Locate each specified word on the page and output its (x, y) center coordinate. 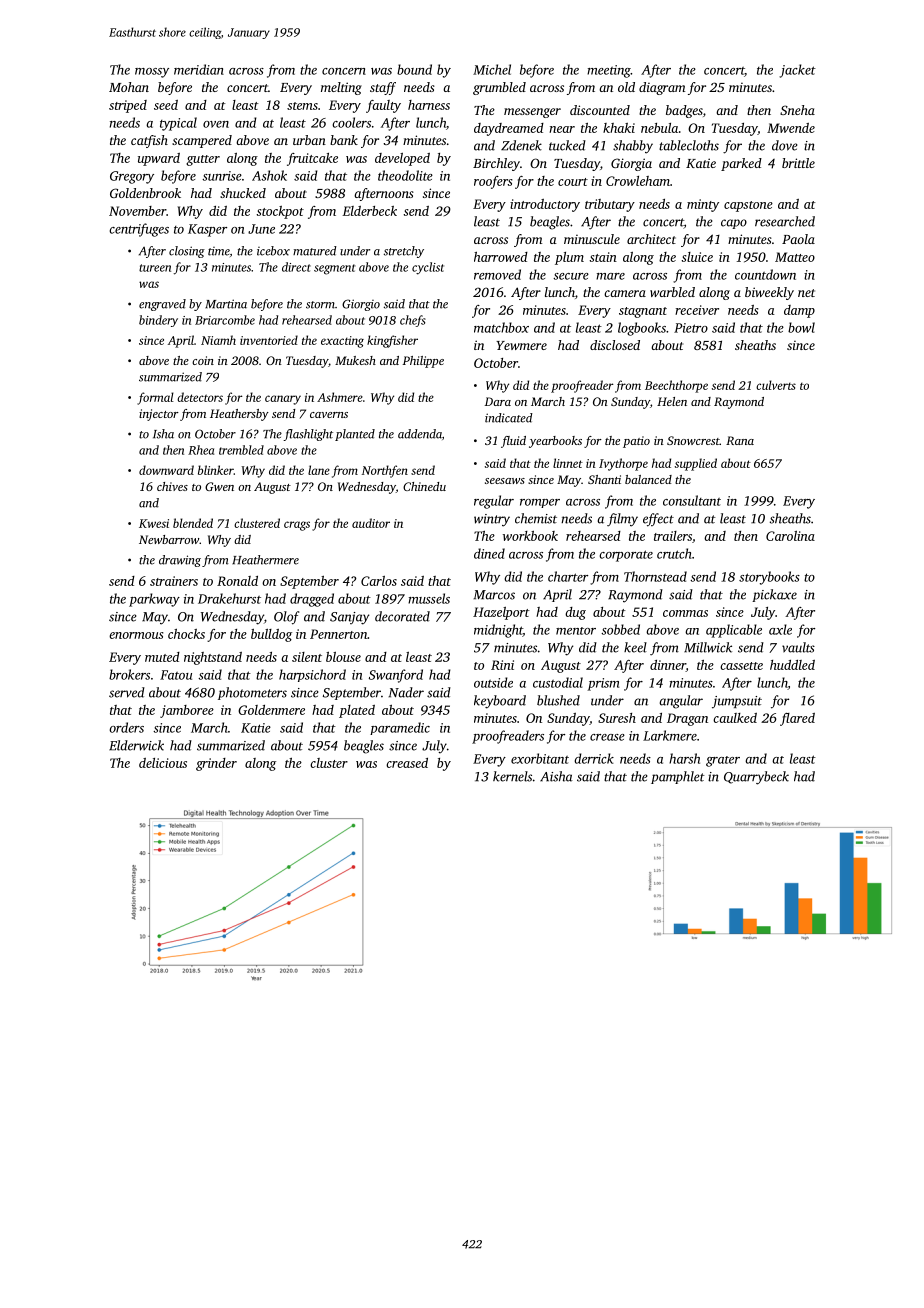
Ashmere (340, 397)
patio (636, 442)
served (127, 692)
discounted (600, 110)
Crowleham (638, 181)
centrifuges (139, 230)
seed (166, 105)
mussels (429, 598)
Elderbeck (369, 211)
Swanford (396, 676)
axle (780, 629)
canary (283, 400)
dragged (312, 600)
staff (383, 88)
